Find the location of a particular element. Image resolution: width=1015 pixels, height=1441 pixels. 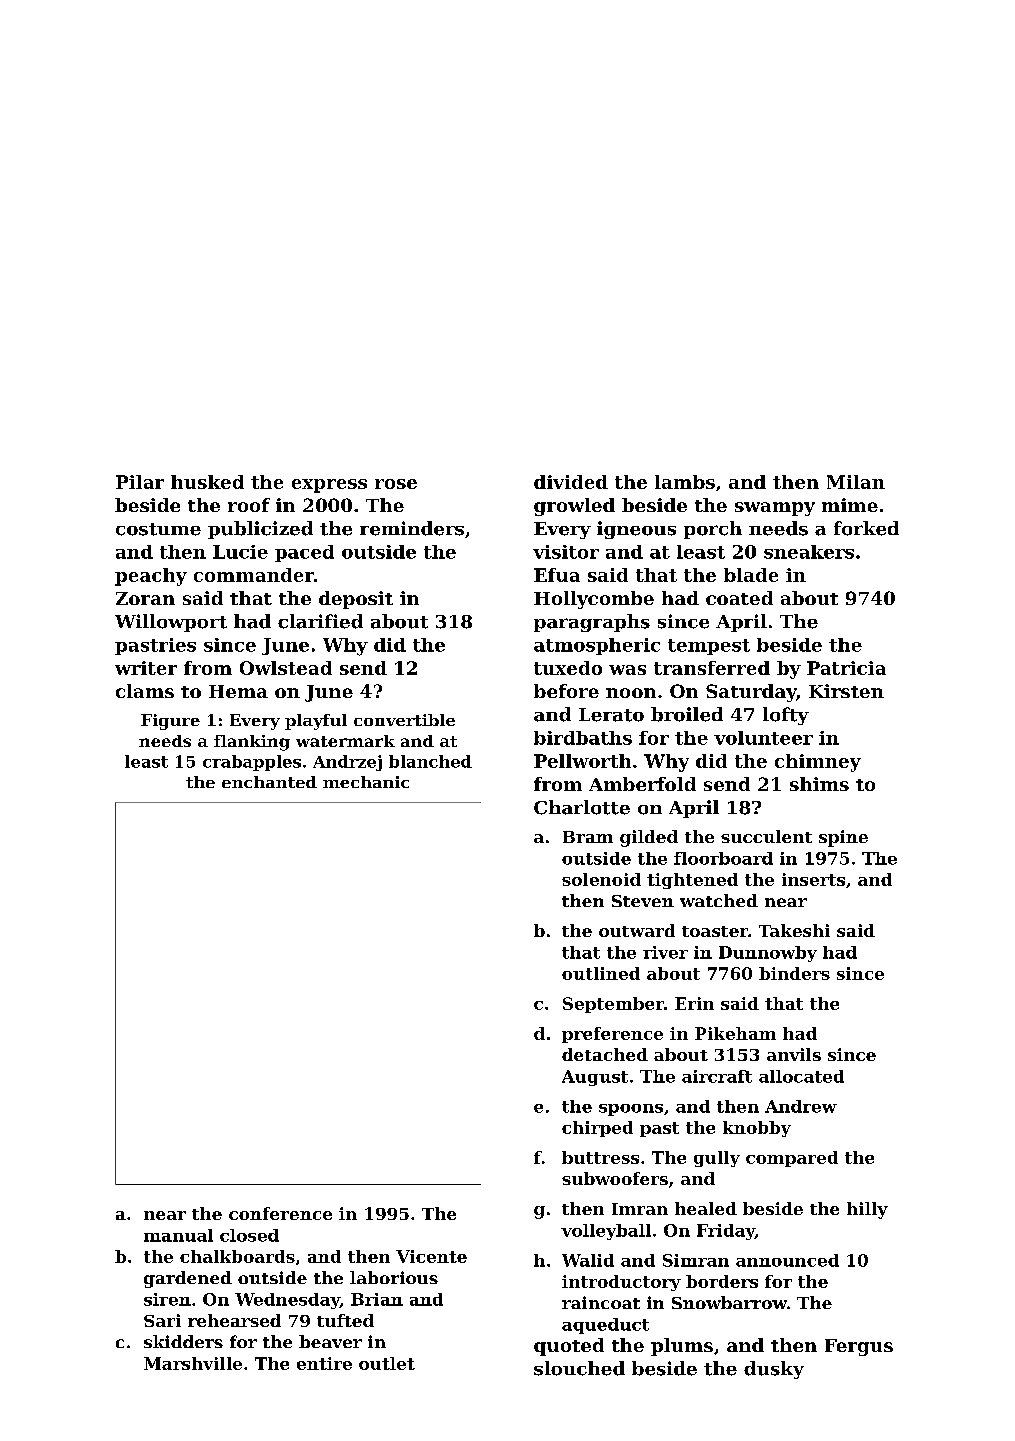

watched is located at coordinates (719, 900).
